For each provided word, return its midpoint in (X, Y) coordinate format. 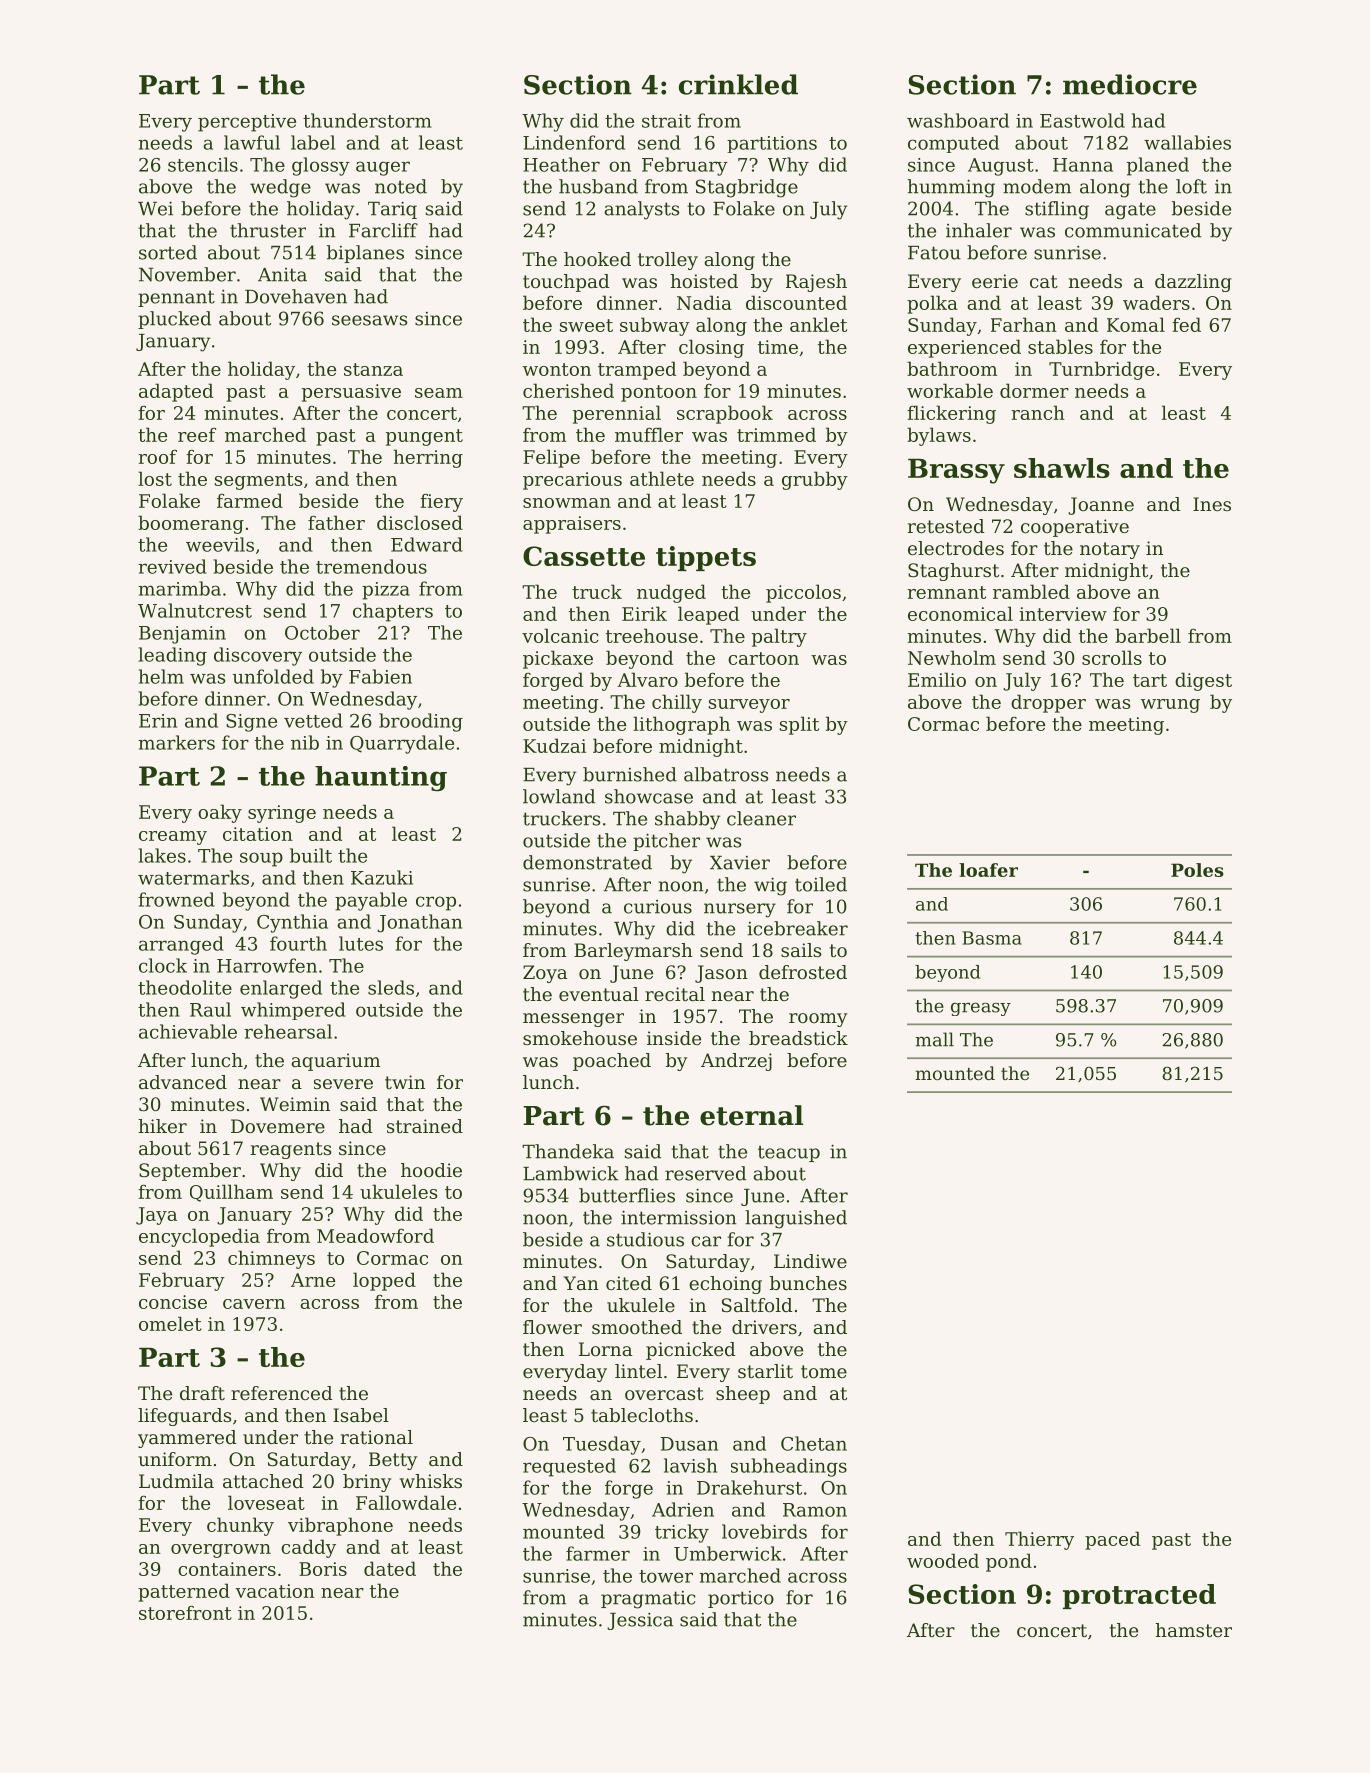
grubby (815, 480)
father (336, 522)
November (187, 274)
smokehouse (580, 1038)
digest (1203, 681)
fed (1186, 324)
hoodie (431, 1170)
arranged (181, 945)
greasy (981, 1009)
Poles (1197, 870)
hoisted (704, 281)
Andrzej (736, 1062)
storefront (185, 1612)
